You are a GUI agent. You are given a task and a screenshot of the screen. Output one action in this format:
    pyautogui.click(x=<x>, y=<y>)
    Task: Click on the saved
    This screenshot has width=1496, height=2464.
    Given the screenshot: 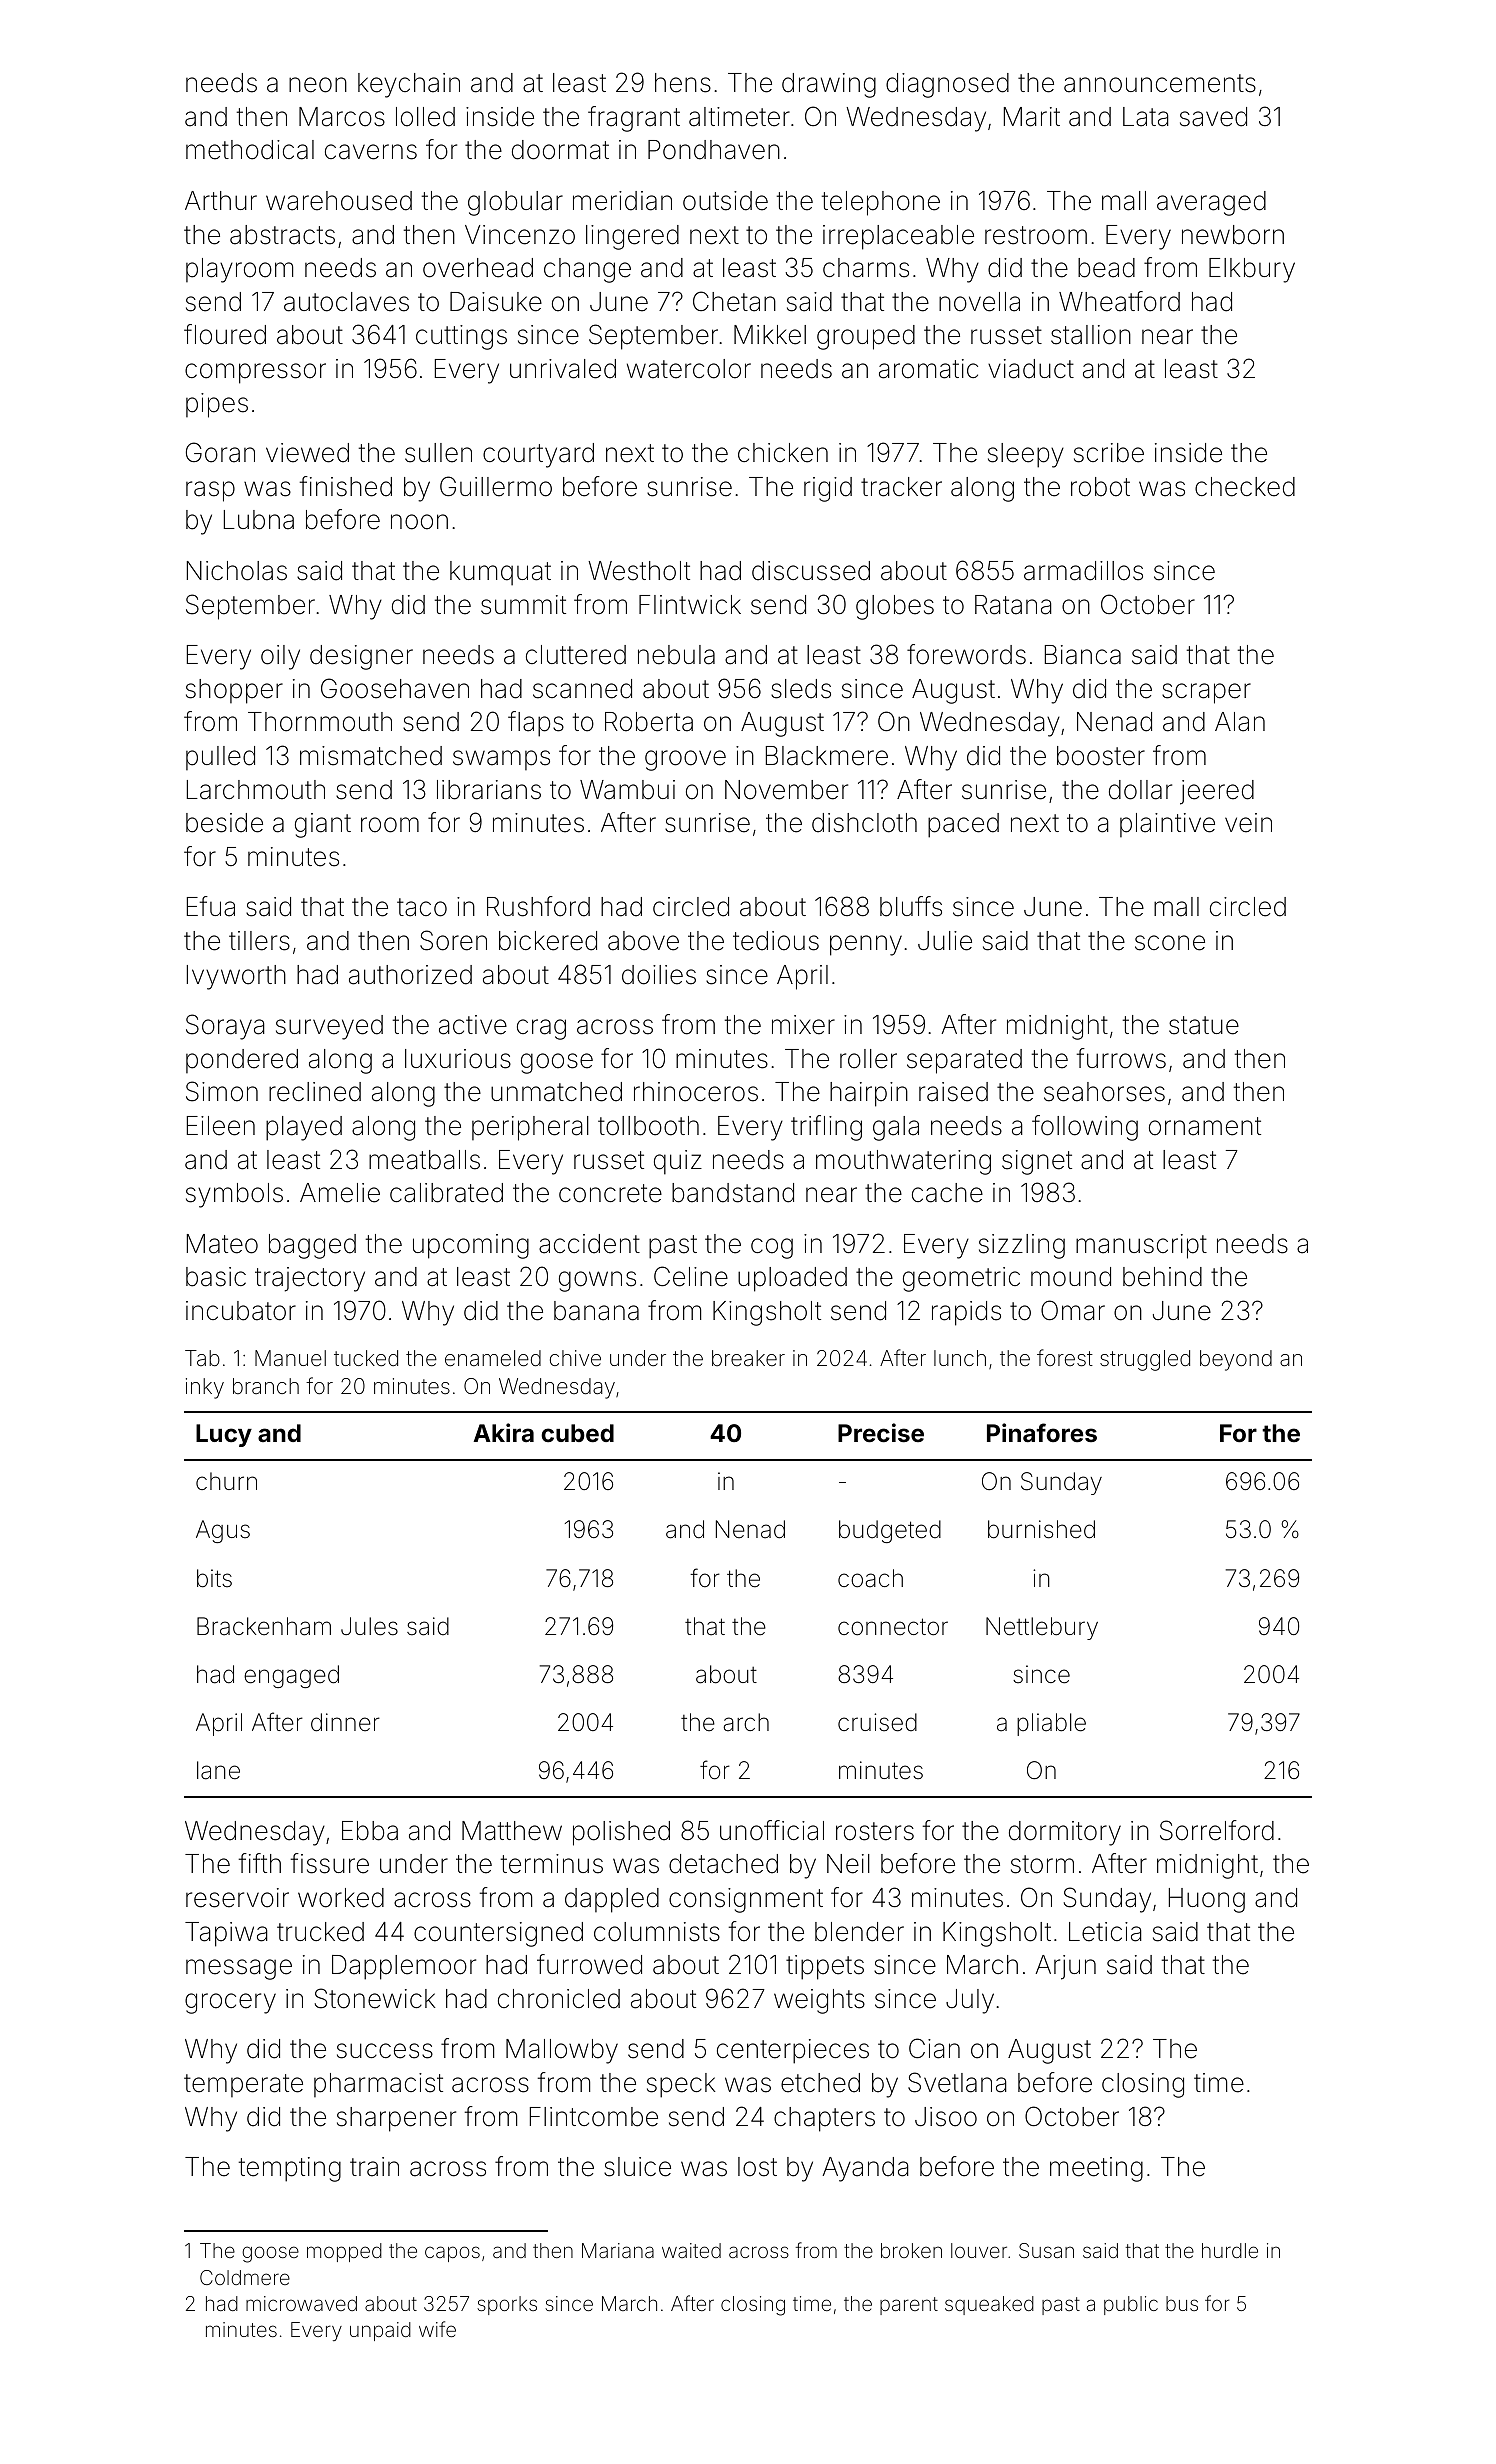 What is the action you would take?
    pyautogui.click(x=1213, y=117)
